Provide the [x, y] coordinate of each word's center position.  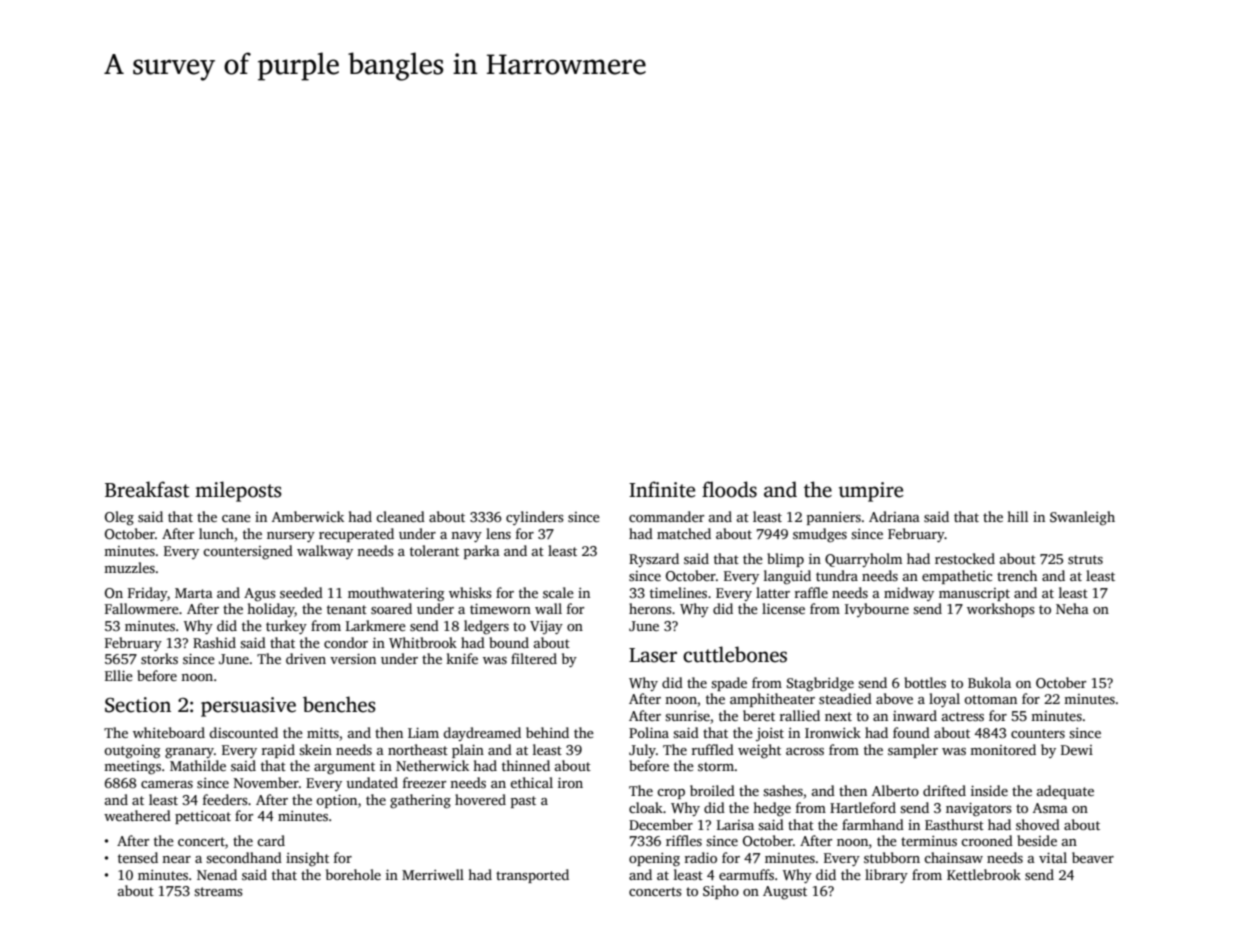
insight [307, 859]
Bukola [989, 682]
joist [770, 734]
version [353, 658]
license [783, 608]
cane [236, 518]
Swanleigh [1082, 518]
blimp [785, 560]
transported [532, 876]
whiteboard [169, 732]
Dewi [1077, 750]
